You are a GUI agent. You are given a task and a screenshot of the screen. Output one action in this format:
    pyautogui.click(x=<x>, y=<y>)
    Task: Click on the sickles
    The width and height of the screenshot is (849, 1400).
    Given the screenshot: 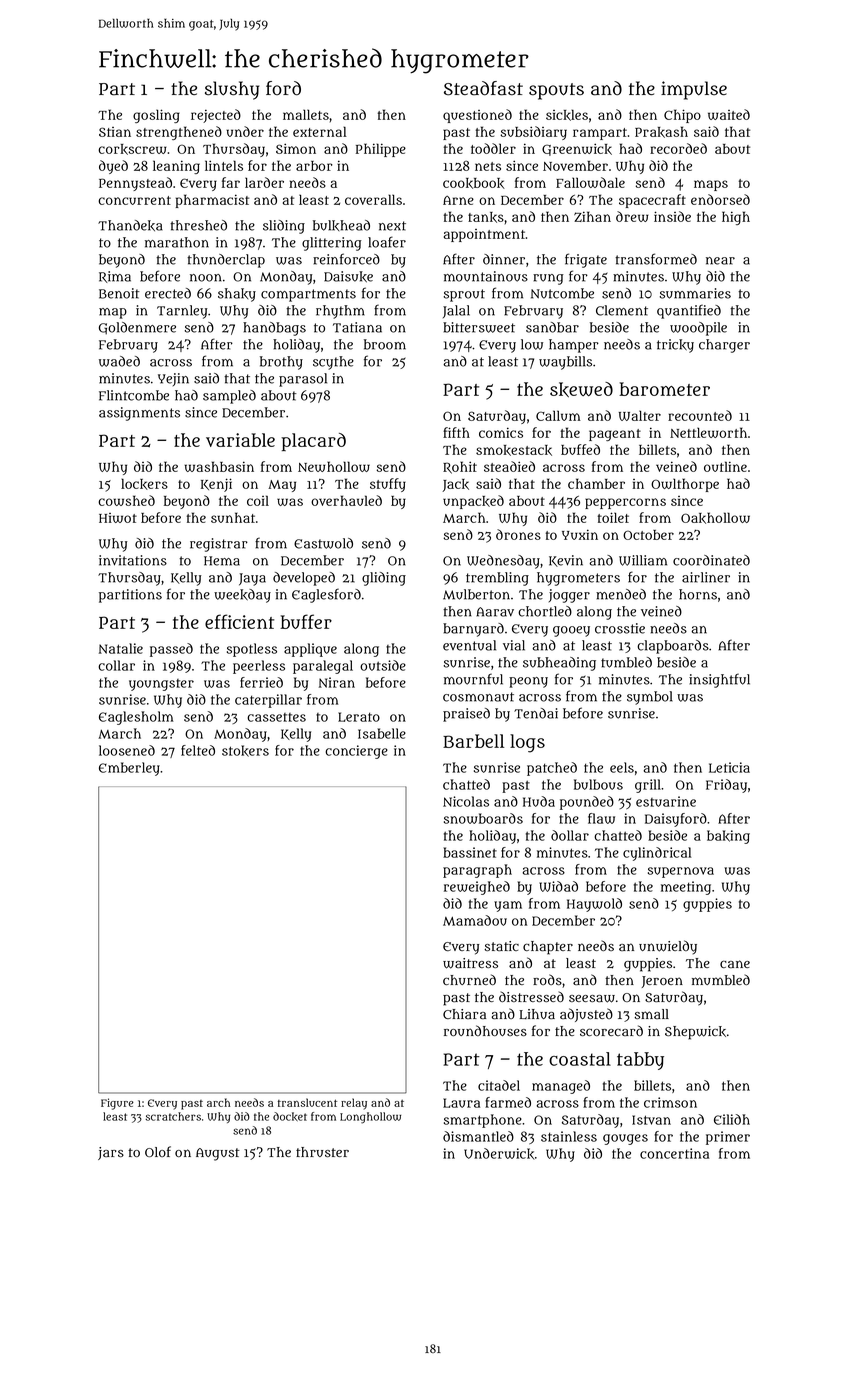 What is the action you would take?
    pyautogui.click(x=567, y=115)
